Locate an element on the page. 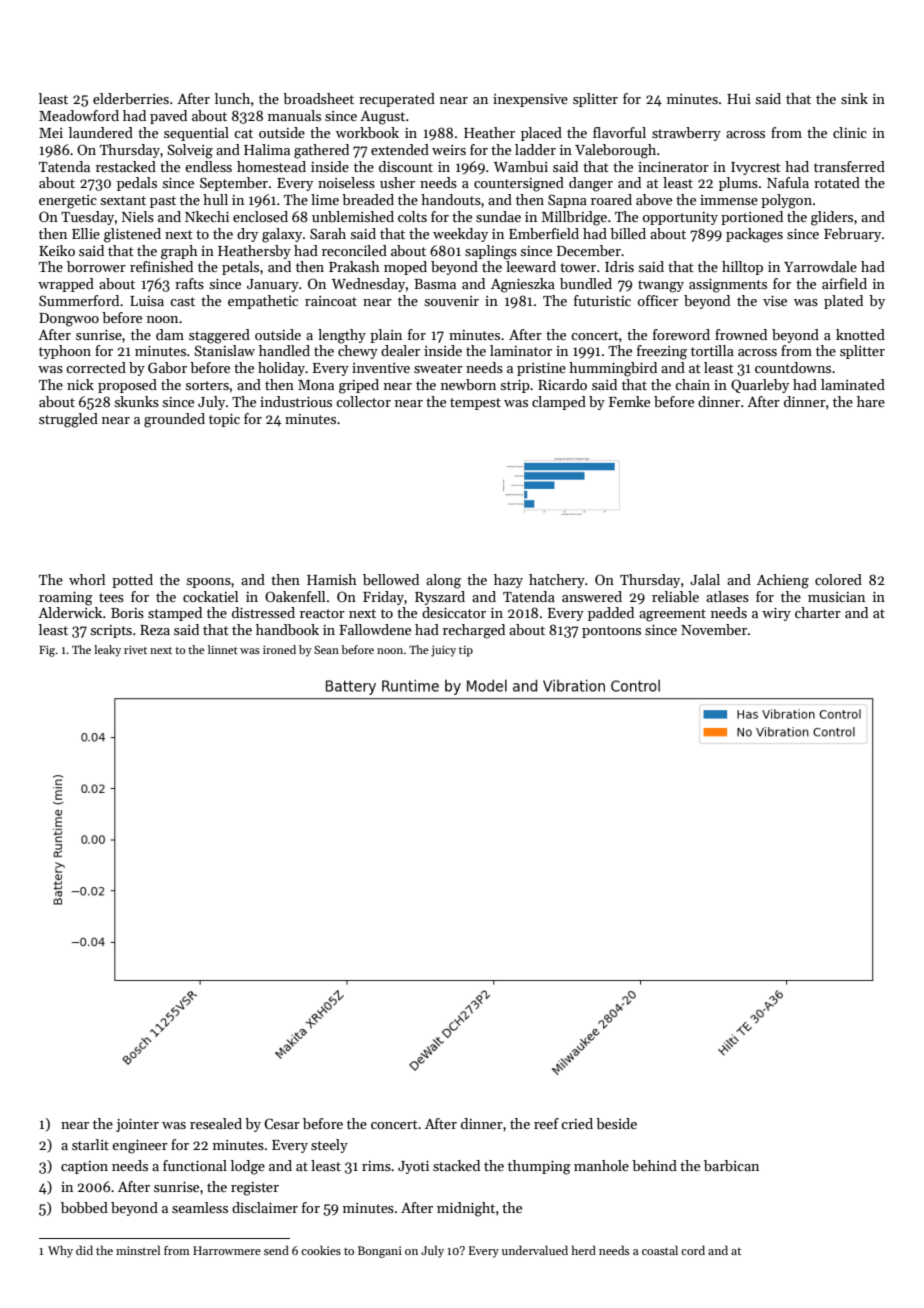 The image size is (924, 1308). skunks is located at coordinates (137, 401).
